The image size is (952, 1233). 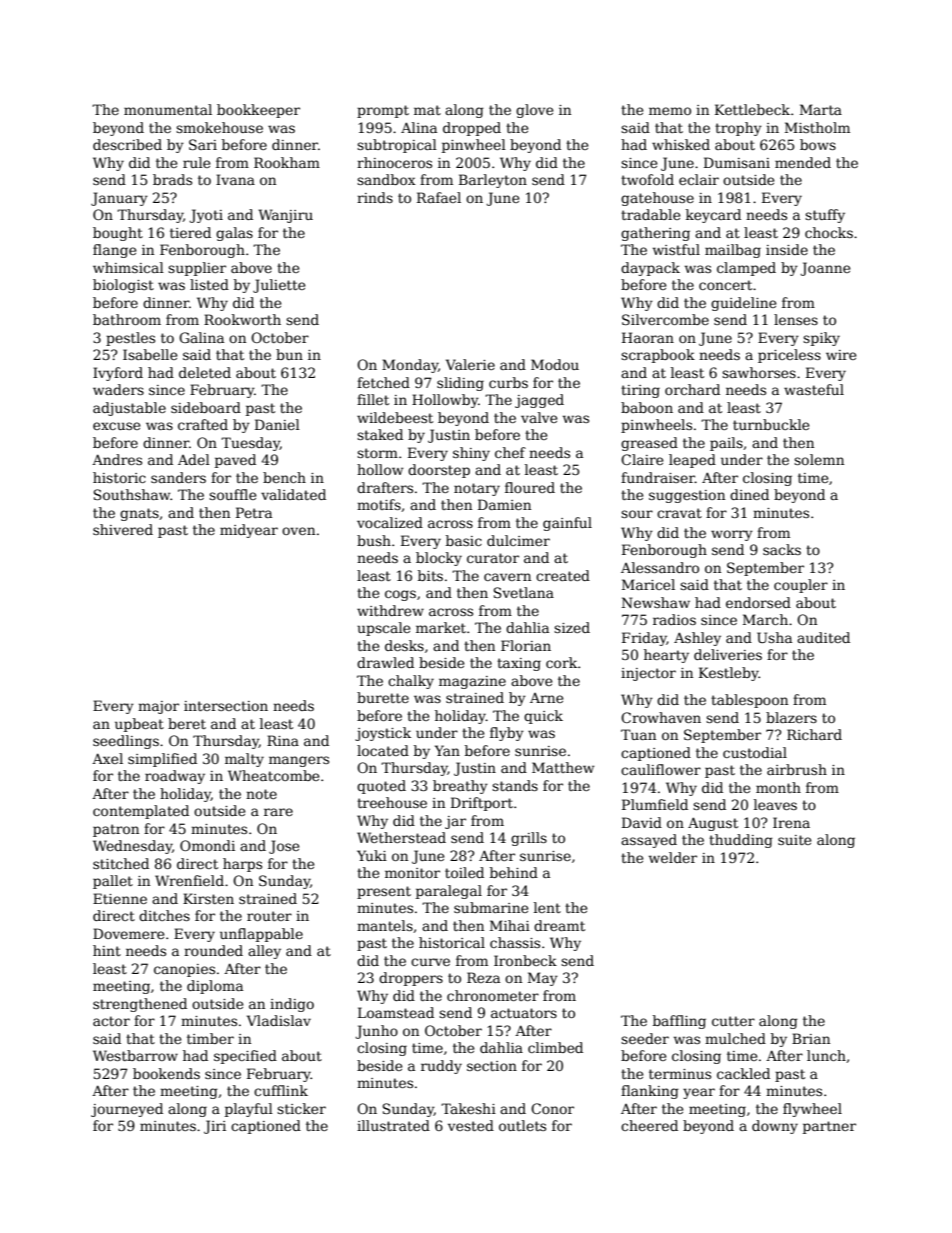 I want to click on bun, so click(x=289, y=354).
